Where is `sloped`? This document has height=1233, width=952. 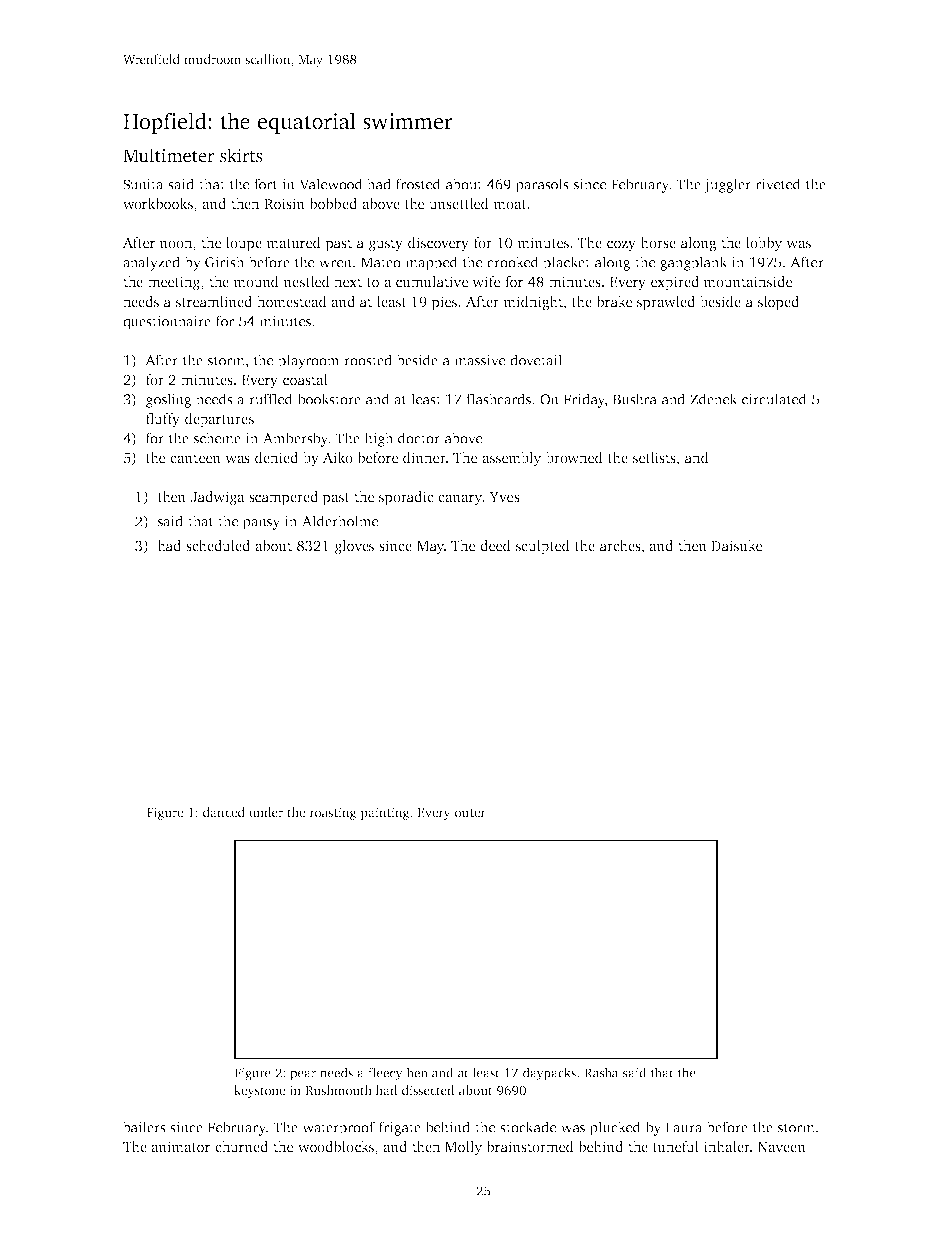 sloped is located at coordinates (778, 303).
